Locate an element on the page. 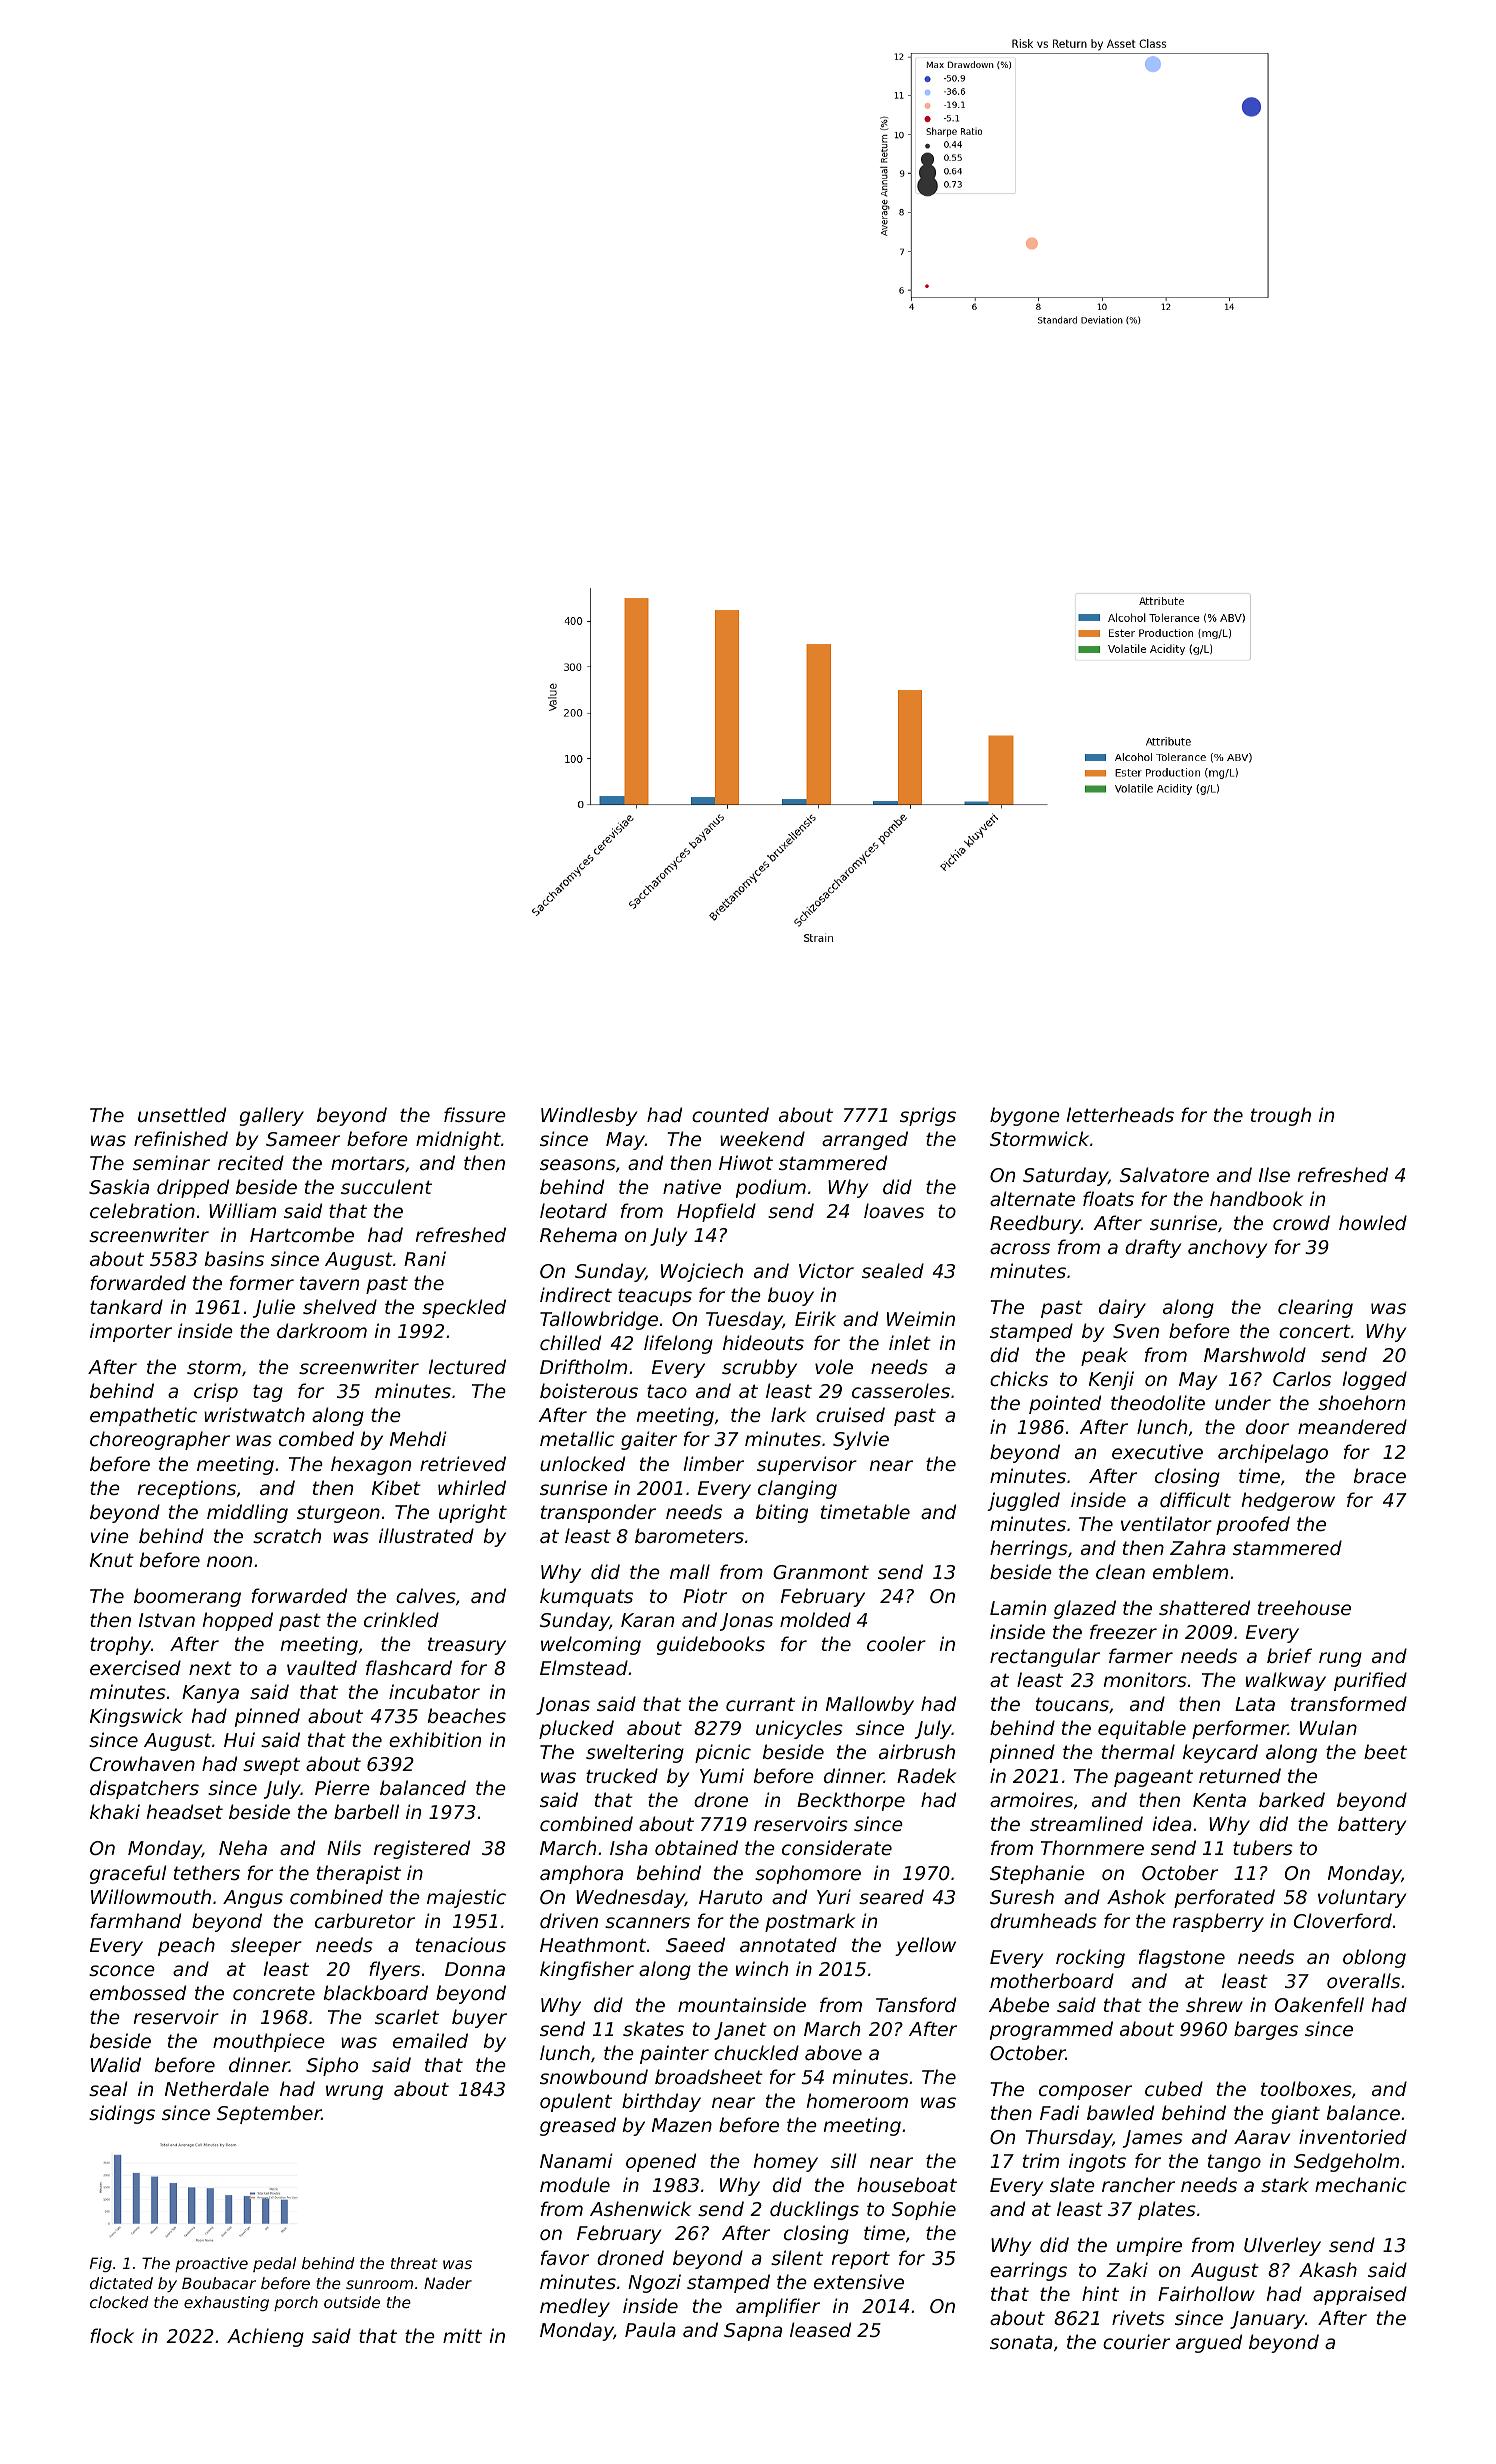 The width and height of the page is (1496, 2464). cooler is located at coordinates (896, 1643).
